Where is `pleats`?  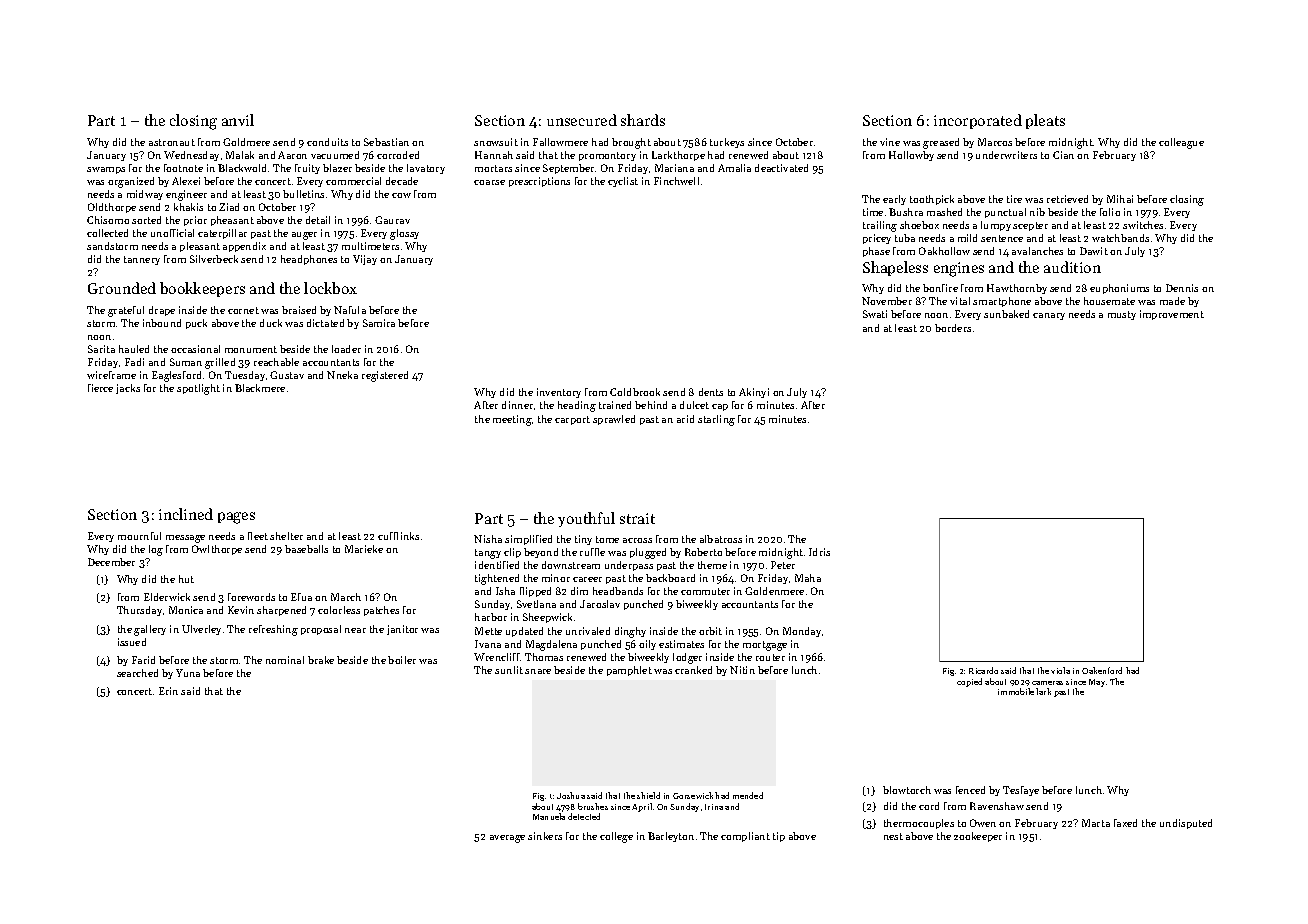 pleats is located at coordinates (1045, 121).
